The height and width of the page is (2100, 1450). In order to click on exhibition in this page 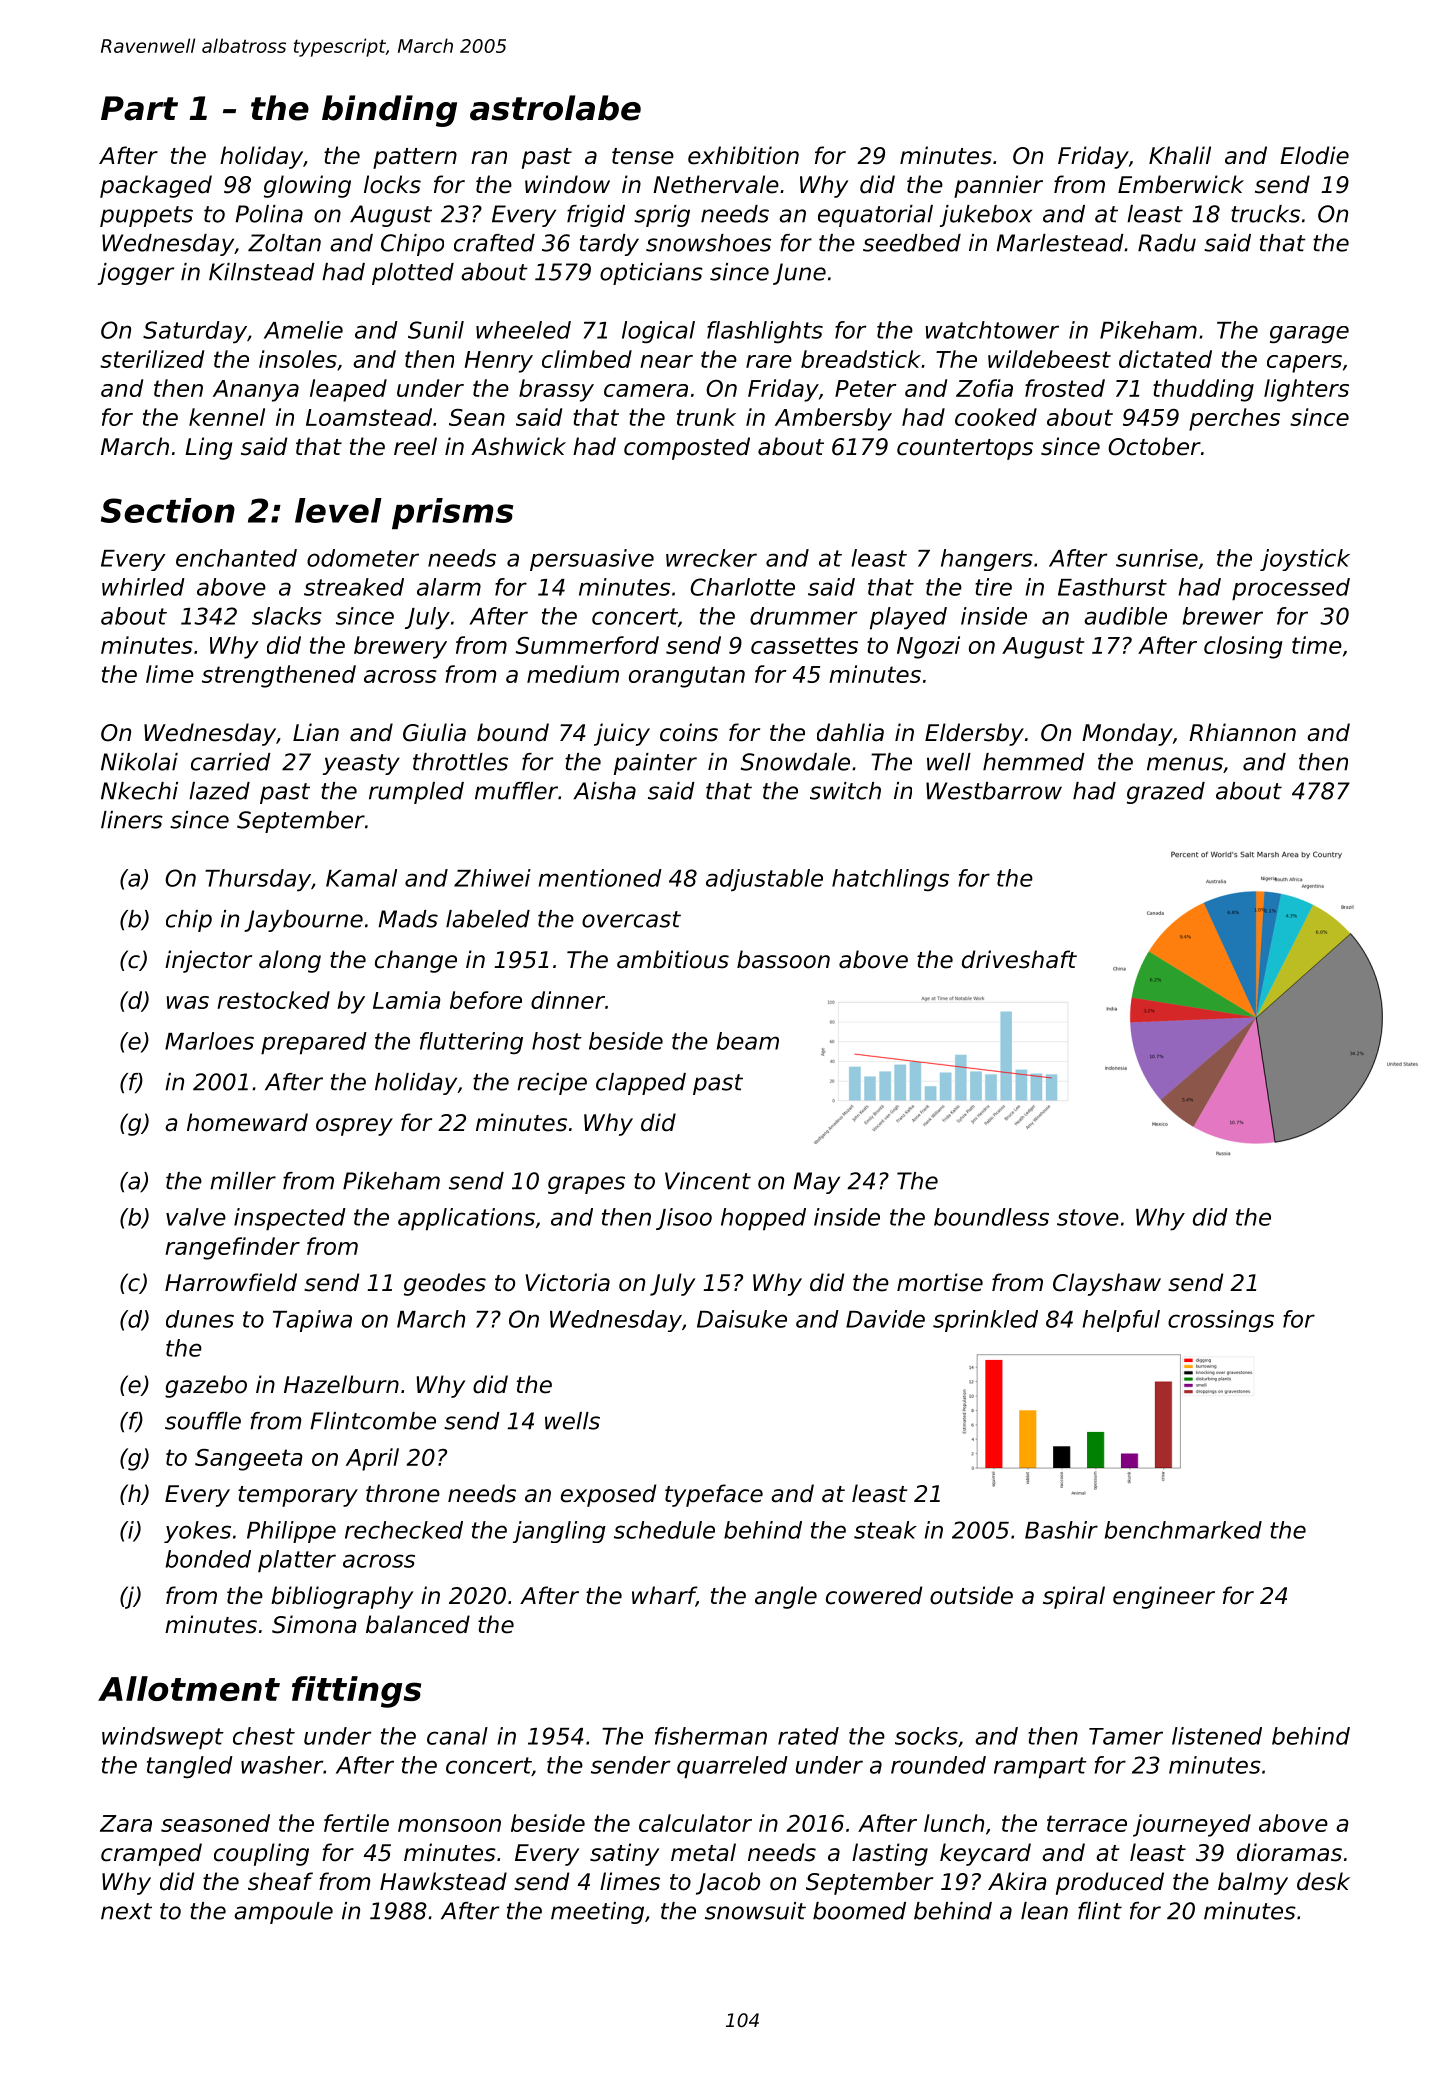, I will do `click(743, 155)`.
